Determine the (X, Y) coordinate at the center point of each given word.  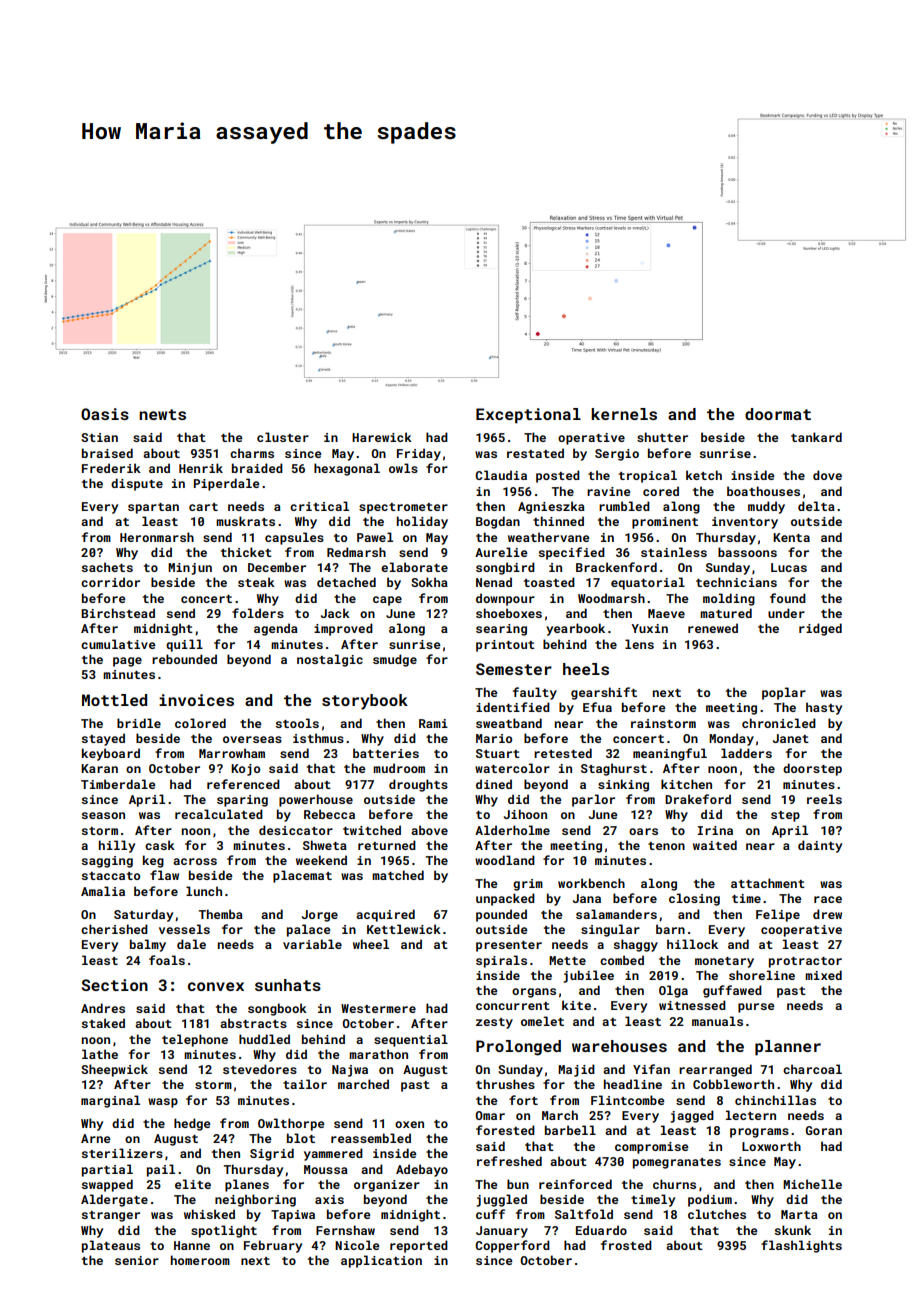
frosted (626, 1245)
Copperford (512, 1246)
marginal (110, 1101)
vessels (184, 929)
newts (162, 414)
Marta (799, 1214)
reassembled (371, 1138)
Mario (494, 738)
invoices (196, 700)
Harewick (382, 437)
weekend (321, 860)
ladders (746, 753)
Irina (715, 830)
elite (193, 1184)
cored (661, 491)
